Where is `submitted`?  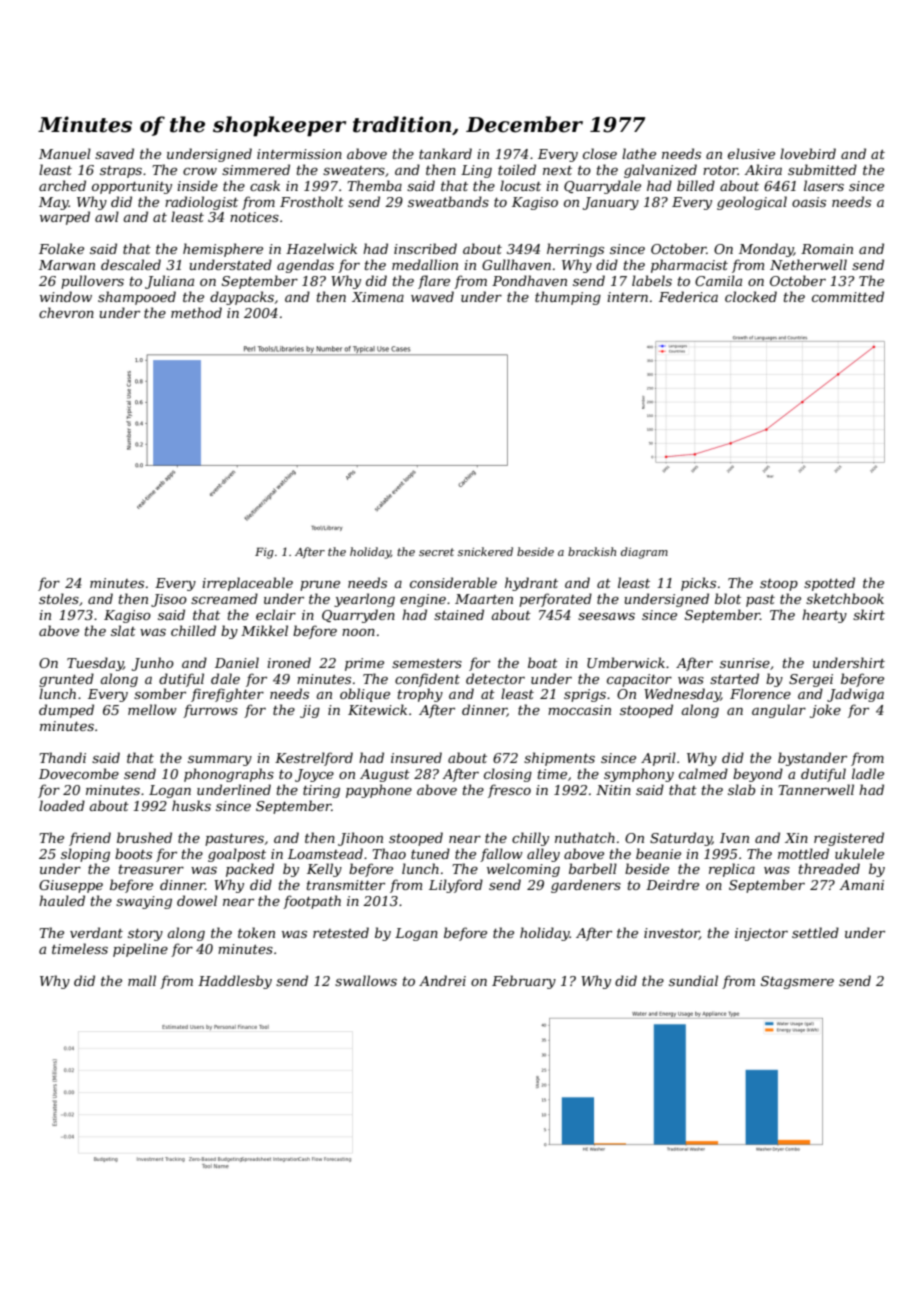
submitted is located at coordinates (822, 169).
